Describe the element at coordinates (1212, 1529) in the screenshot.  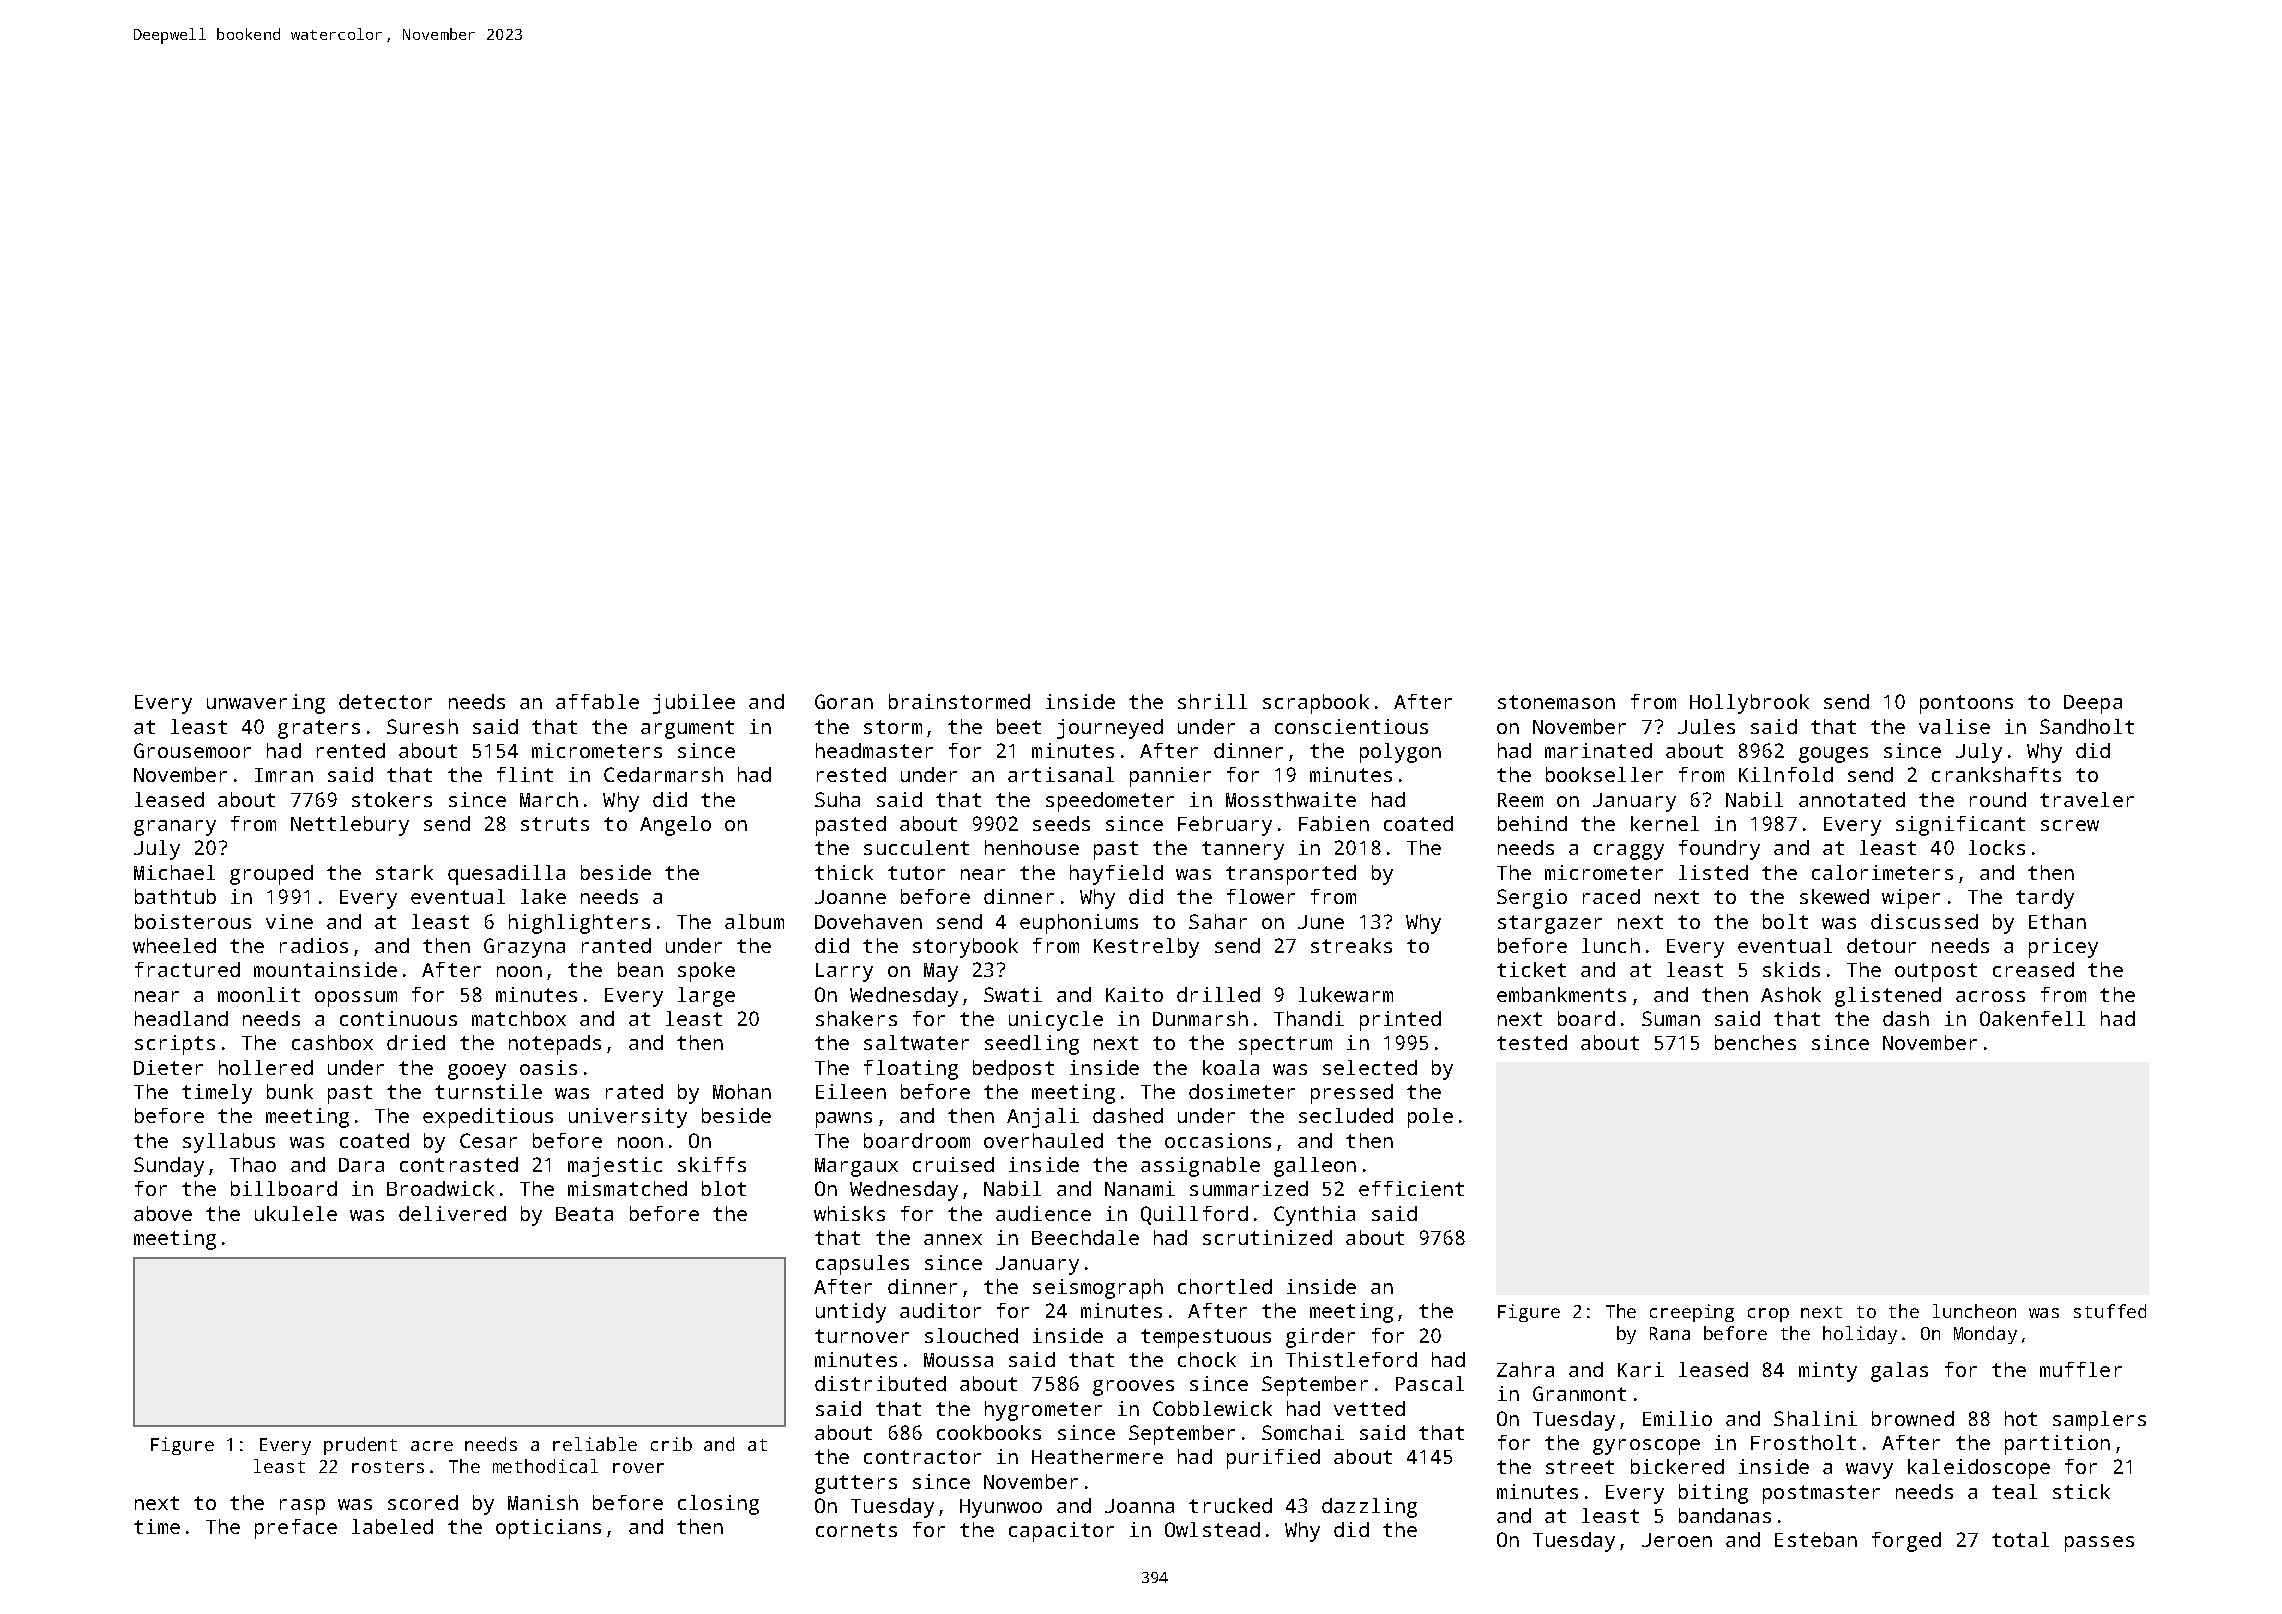
I see `Owlstead` at that location.
